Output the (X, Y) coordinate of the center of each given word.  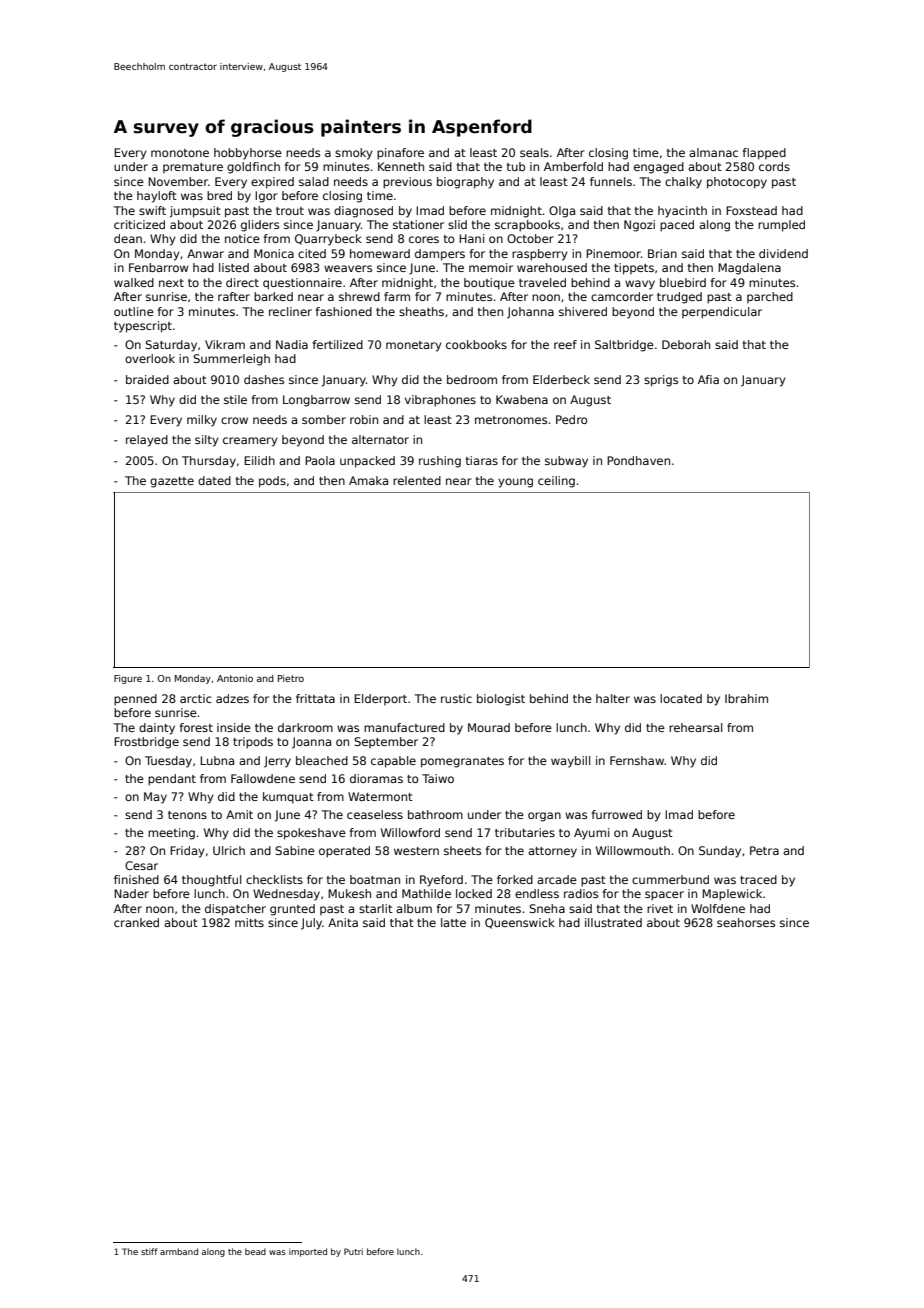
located (681, 698)
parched (770, 297)
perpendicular (722, 313)
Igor (266, 197)
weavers (348, 268)
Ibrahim (746, 698)
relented (417, 480)
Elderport (380, 699)
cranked (136, 922)
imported (308, 1252)
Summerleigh (231, 360)
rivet (660, 908)
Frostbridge (146, 743)
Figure (128, 679)
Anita (343, 922)
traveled (542, 282)
